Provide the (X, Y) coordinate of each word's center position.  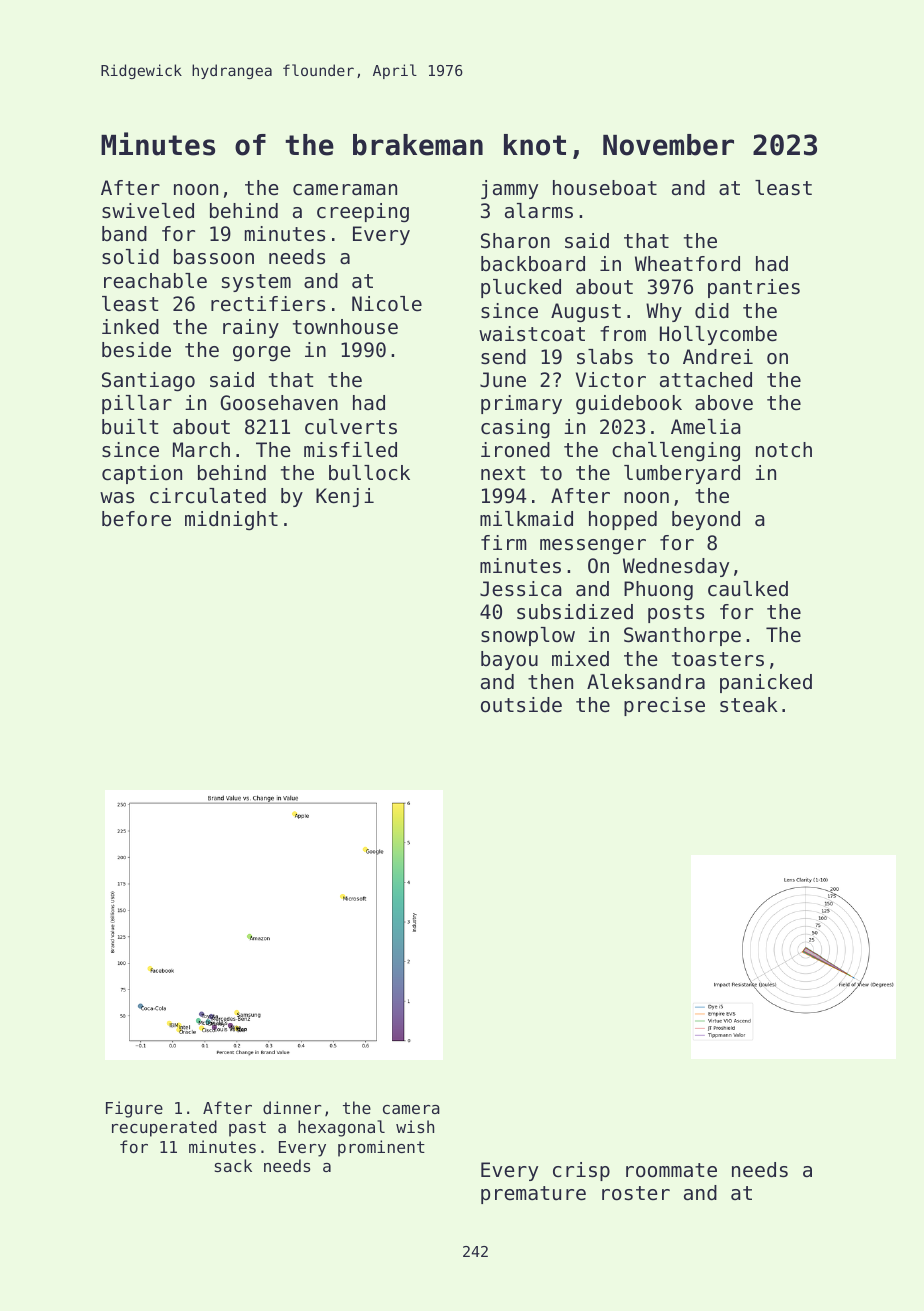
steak (749, 705)
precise (664, 706)
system (256, 283)
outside (521, 705)
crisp (581, 1171)
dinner (292, 1107)
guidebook (629, 405)
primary (521, 404)
